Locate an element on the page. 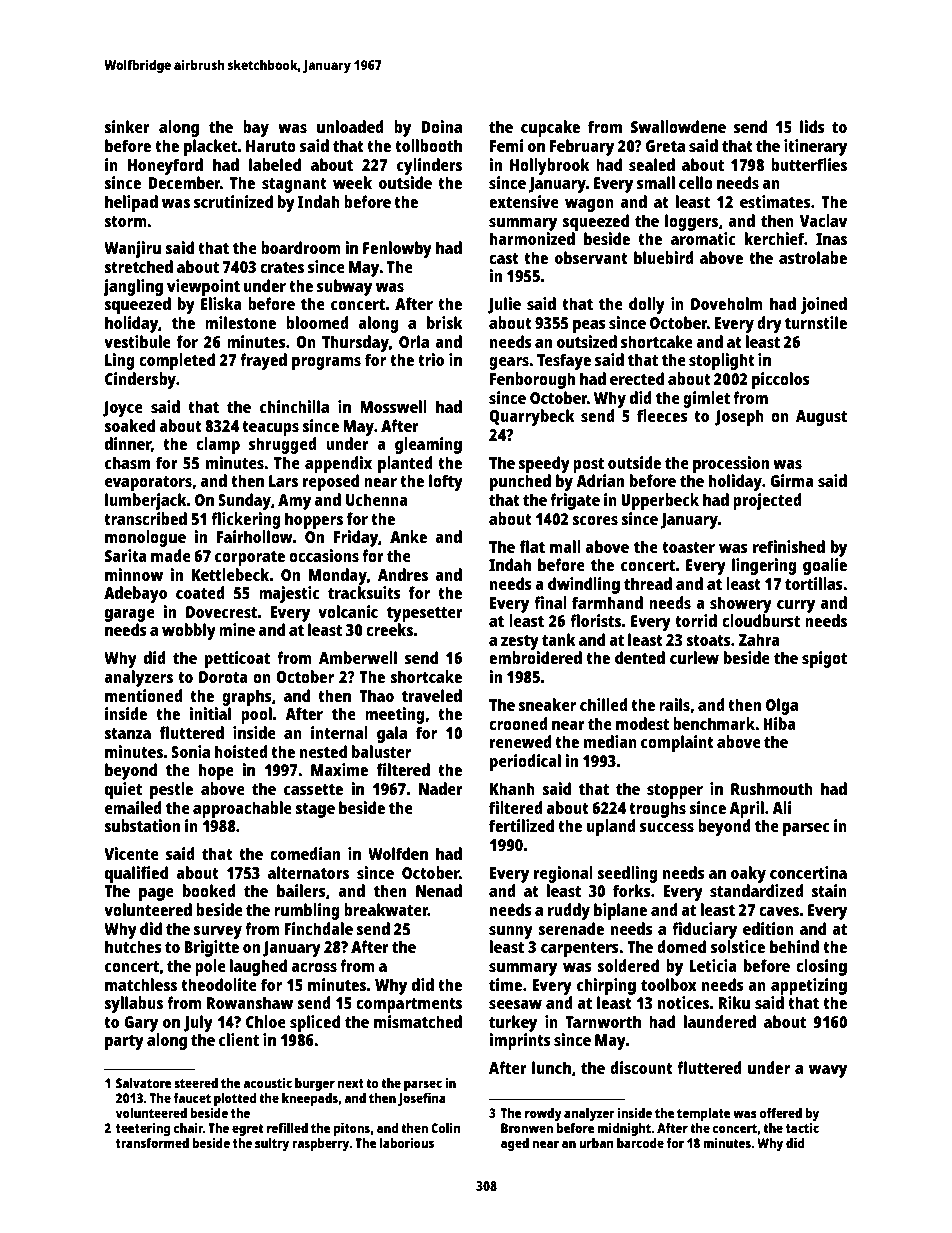 This document has width=952, height=1233. sultry is located at coordinates (272, 1144).
